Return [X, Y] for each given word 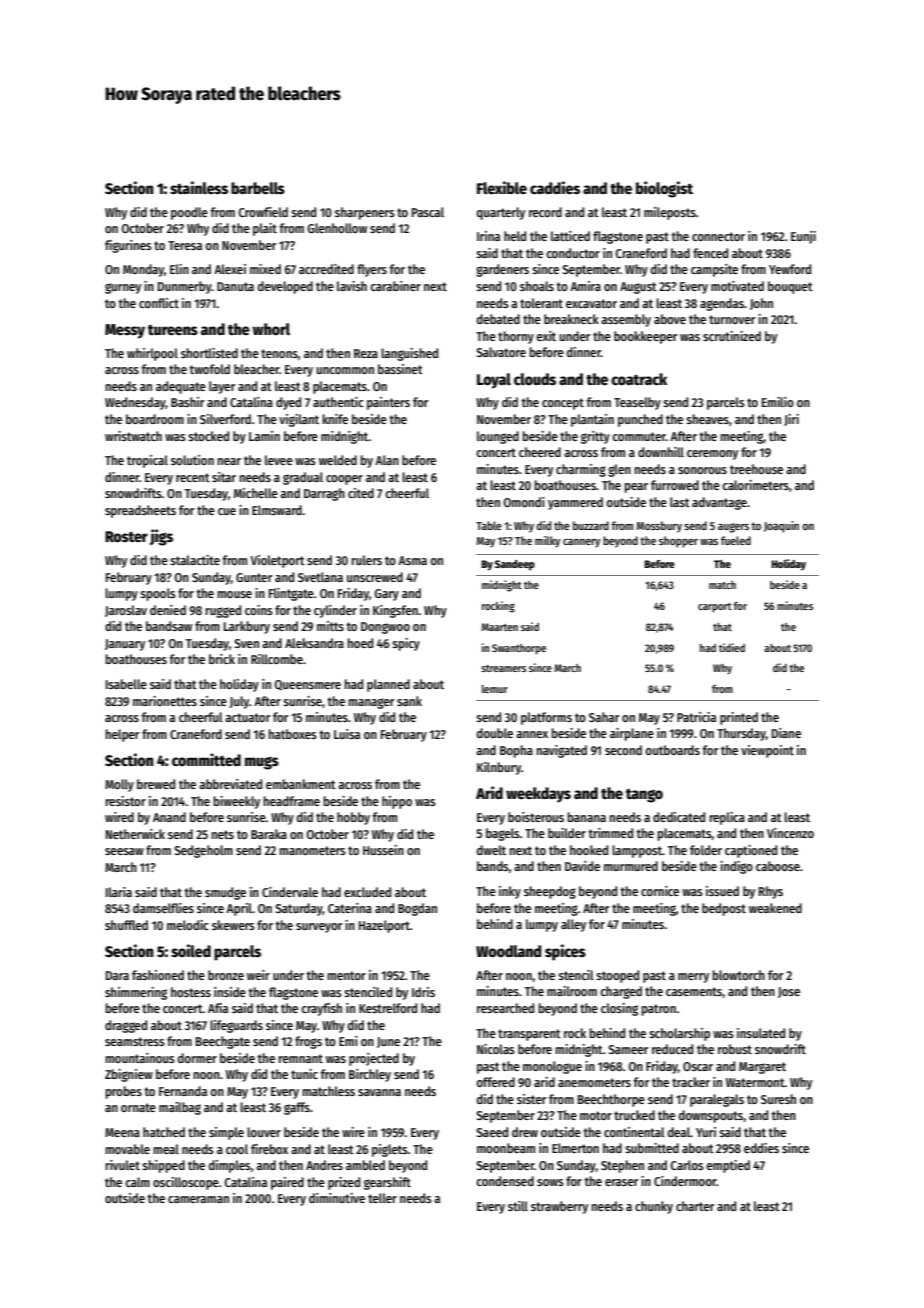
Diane [786, 733]
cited [361, 493]
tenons [279, 353]
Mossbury [659, 527]
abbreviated [230, 784]
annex [532, 734]
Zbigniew [129, 1075]
